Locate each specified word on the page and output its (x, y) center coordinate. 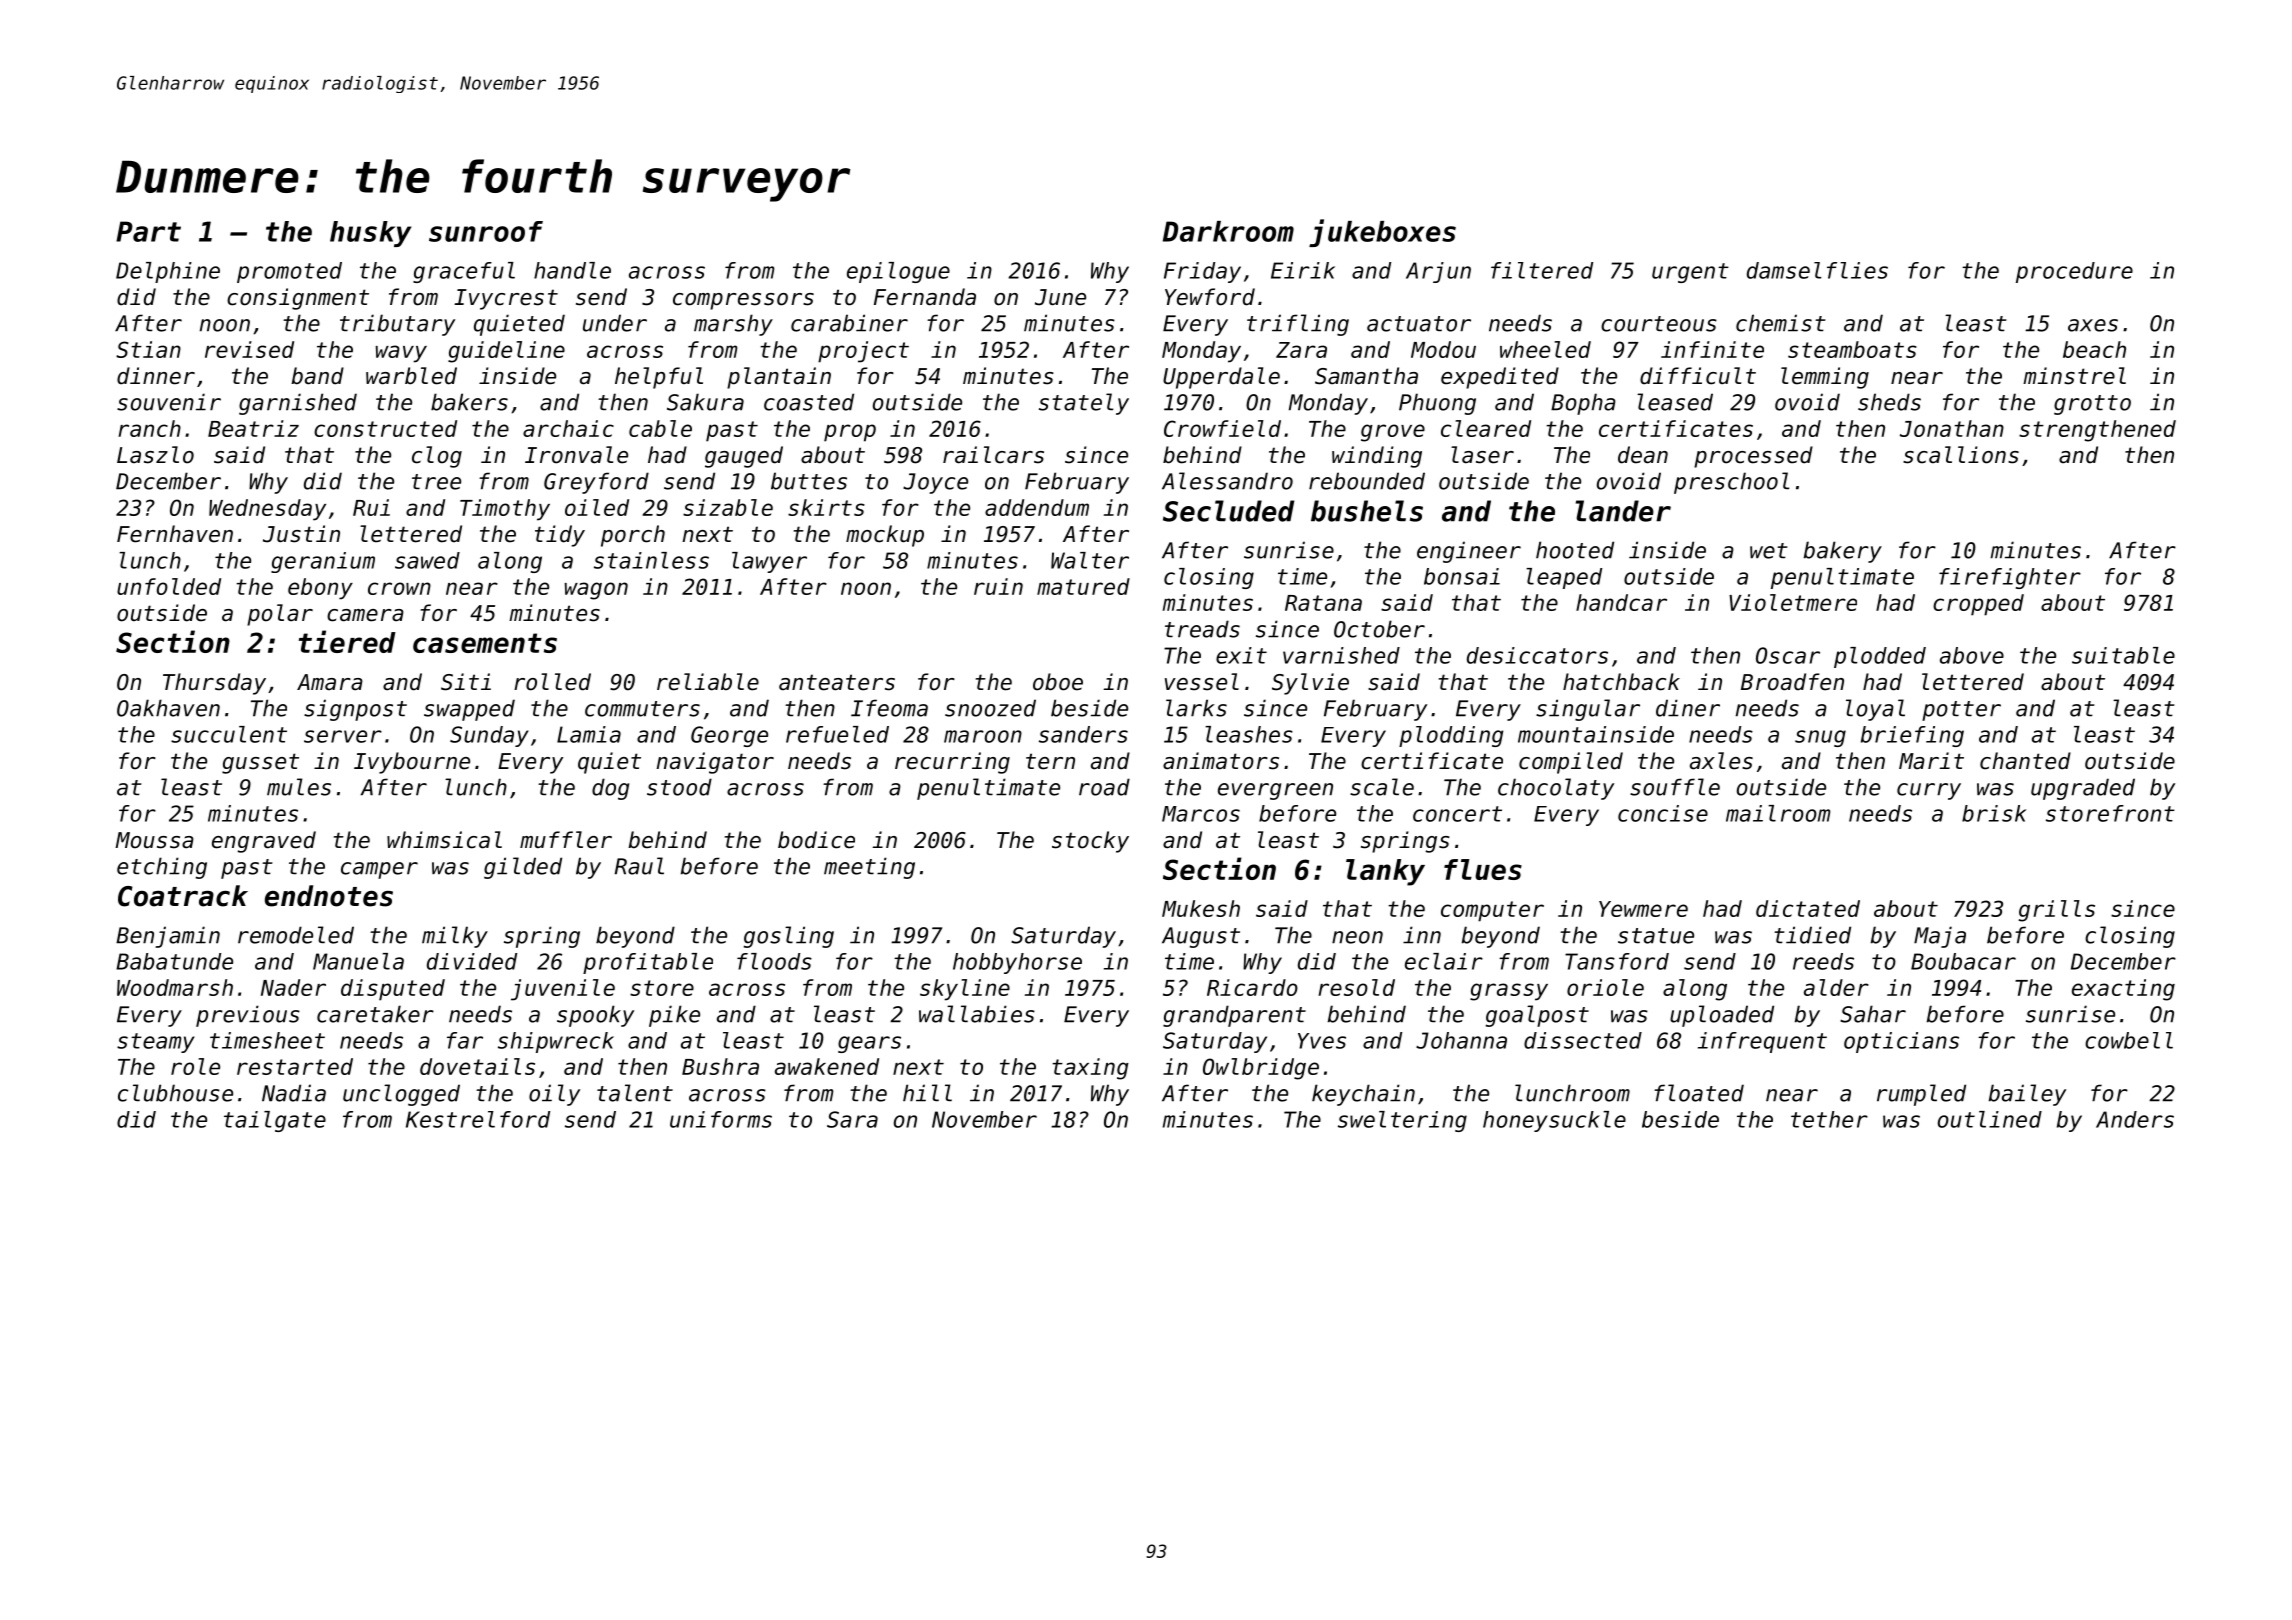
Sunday (489, 736)
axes (2093, 325)
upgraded (2083, 789)
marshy (733, 325)
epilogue (898, 272)
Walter (1090, 560)
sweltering (1402, 1121)
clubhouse (175, 1093)
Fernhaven (175, 534)
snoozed (990, 708)
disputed (393, 990)
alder (1836, 987)
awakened (827, 1066)
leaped (1564, 578)
